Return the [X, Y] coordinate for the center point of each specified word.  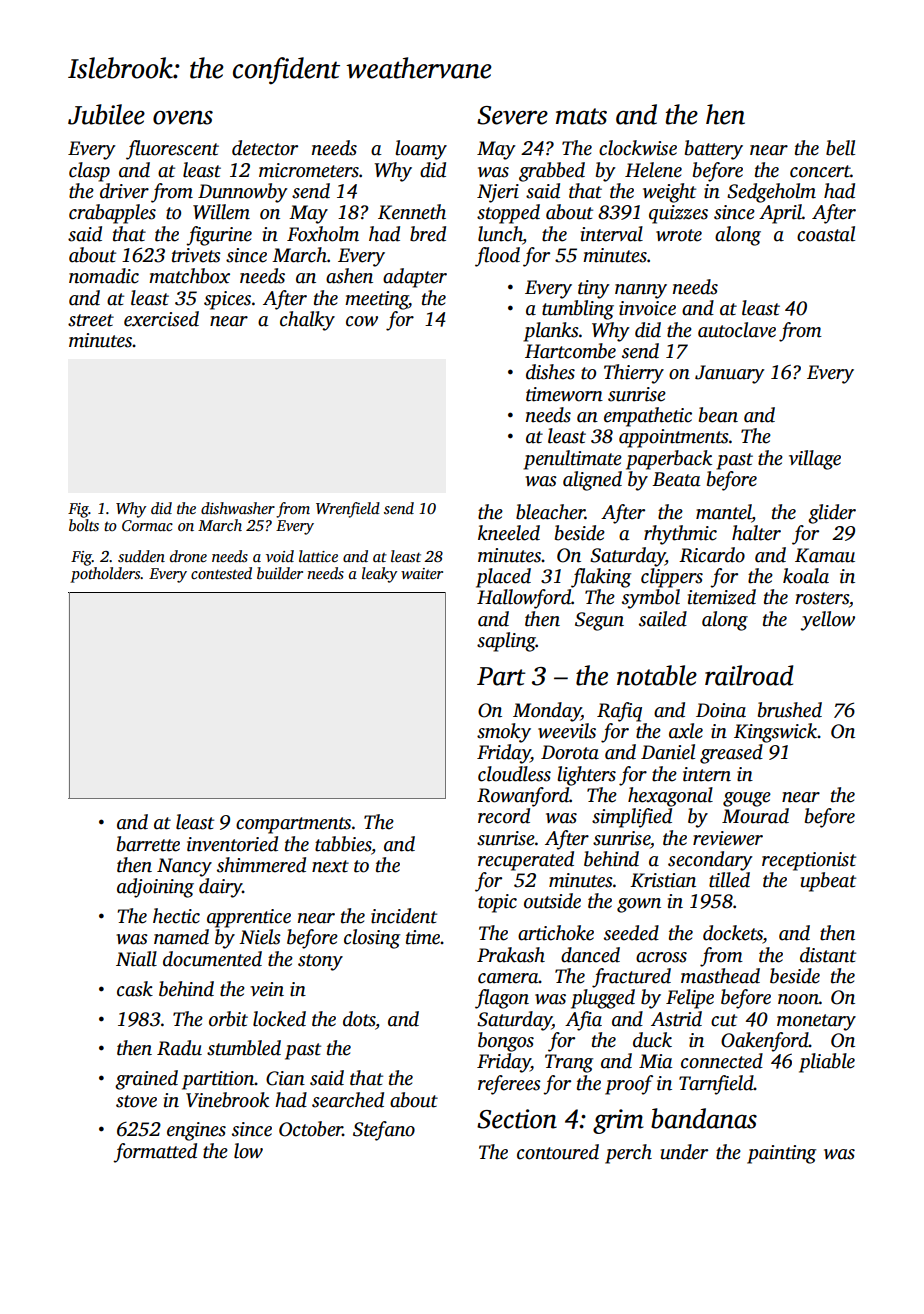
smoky [504, 733]
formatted [155, 1153]
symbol [651, 599]
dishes [550, 372]
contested [221, 573]
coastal [826, 234]
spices [227, 300]
